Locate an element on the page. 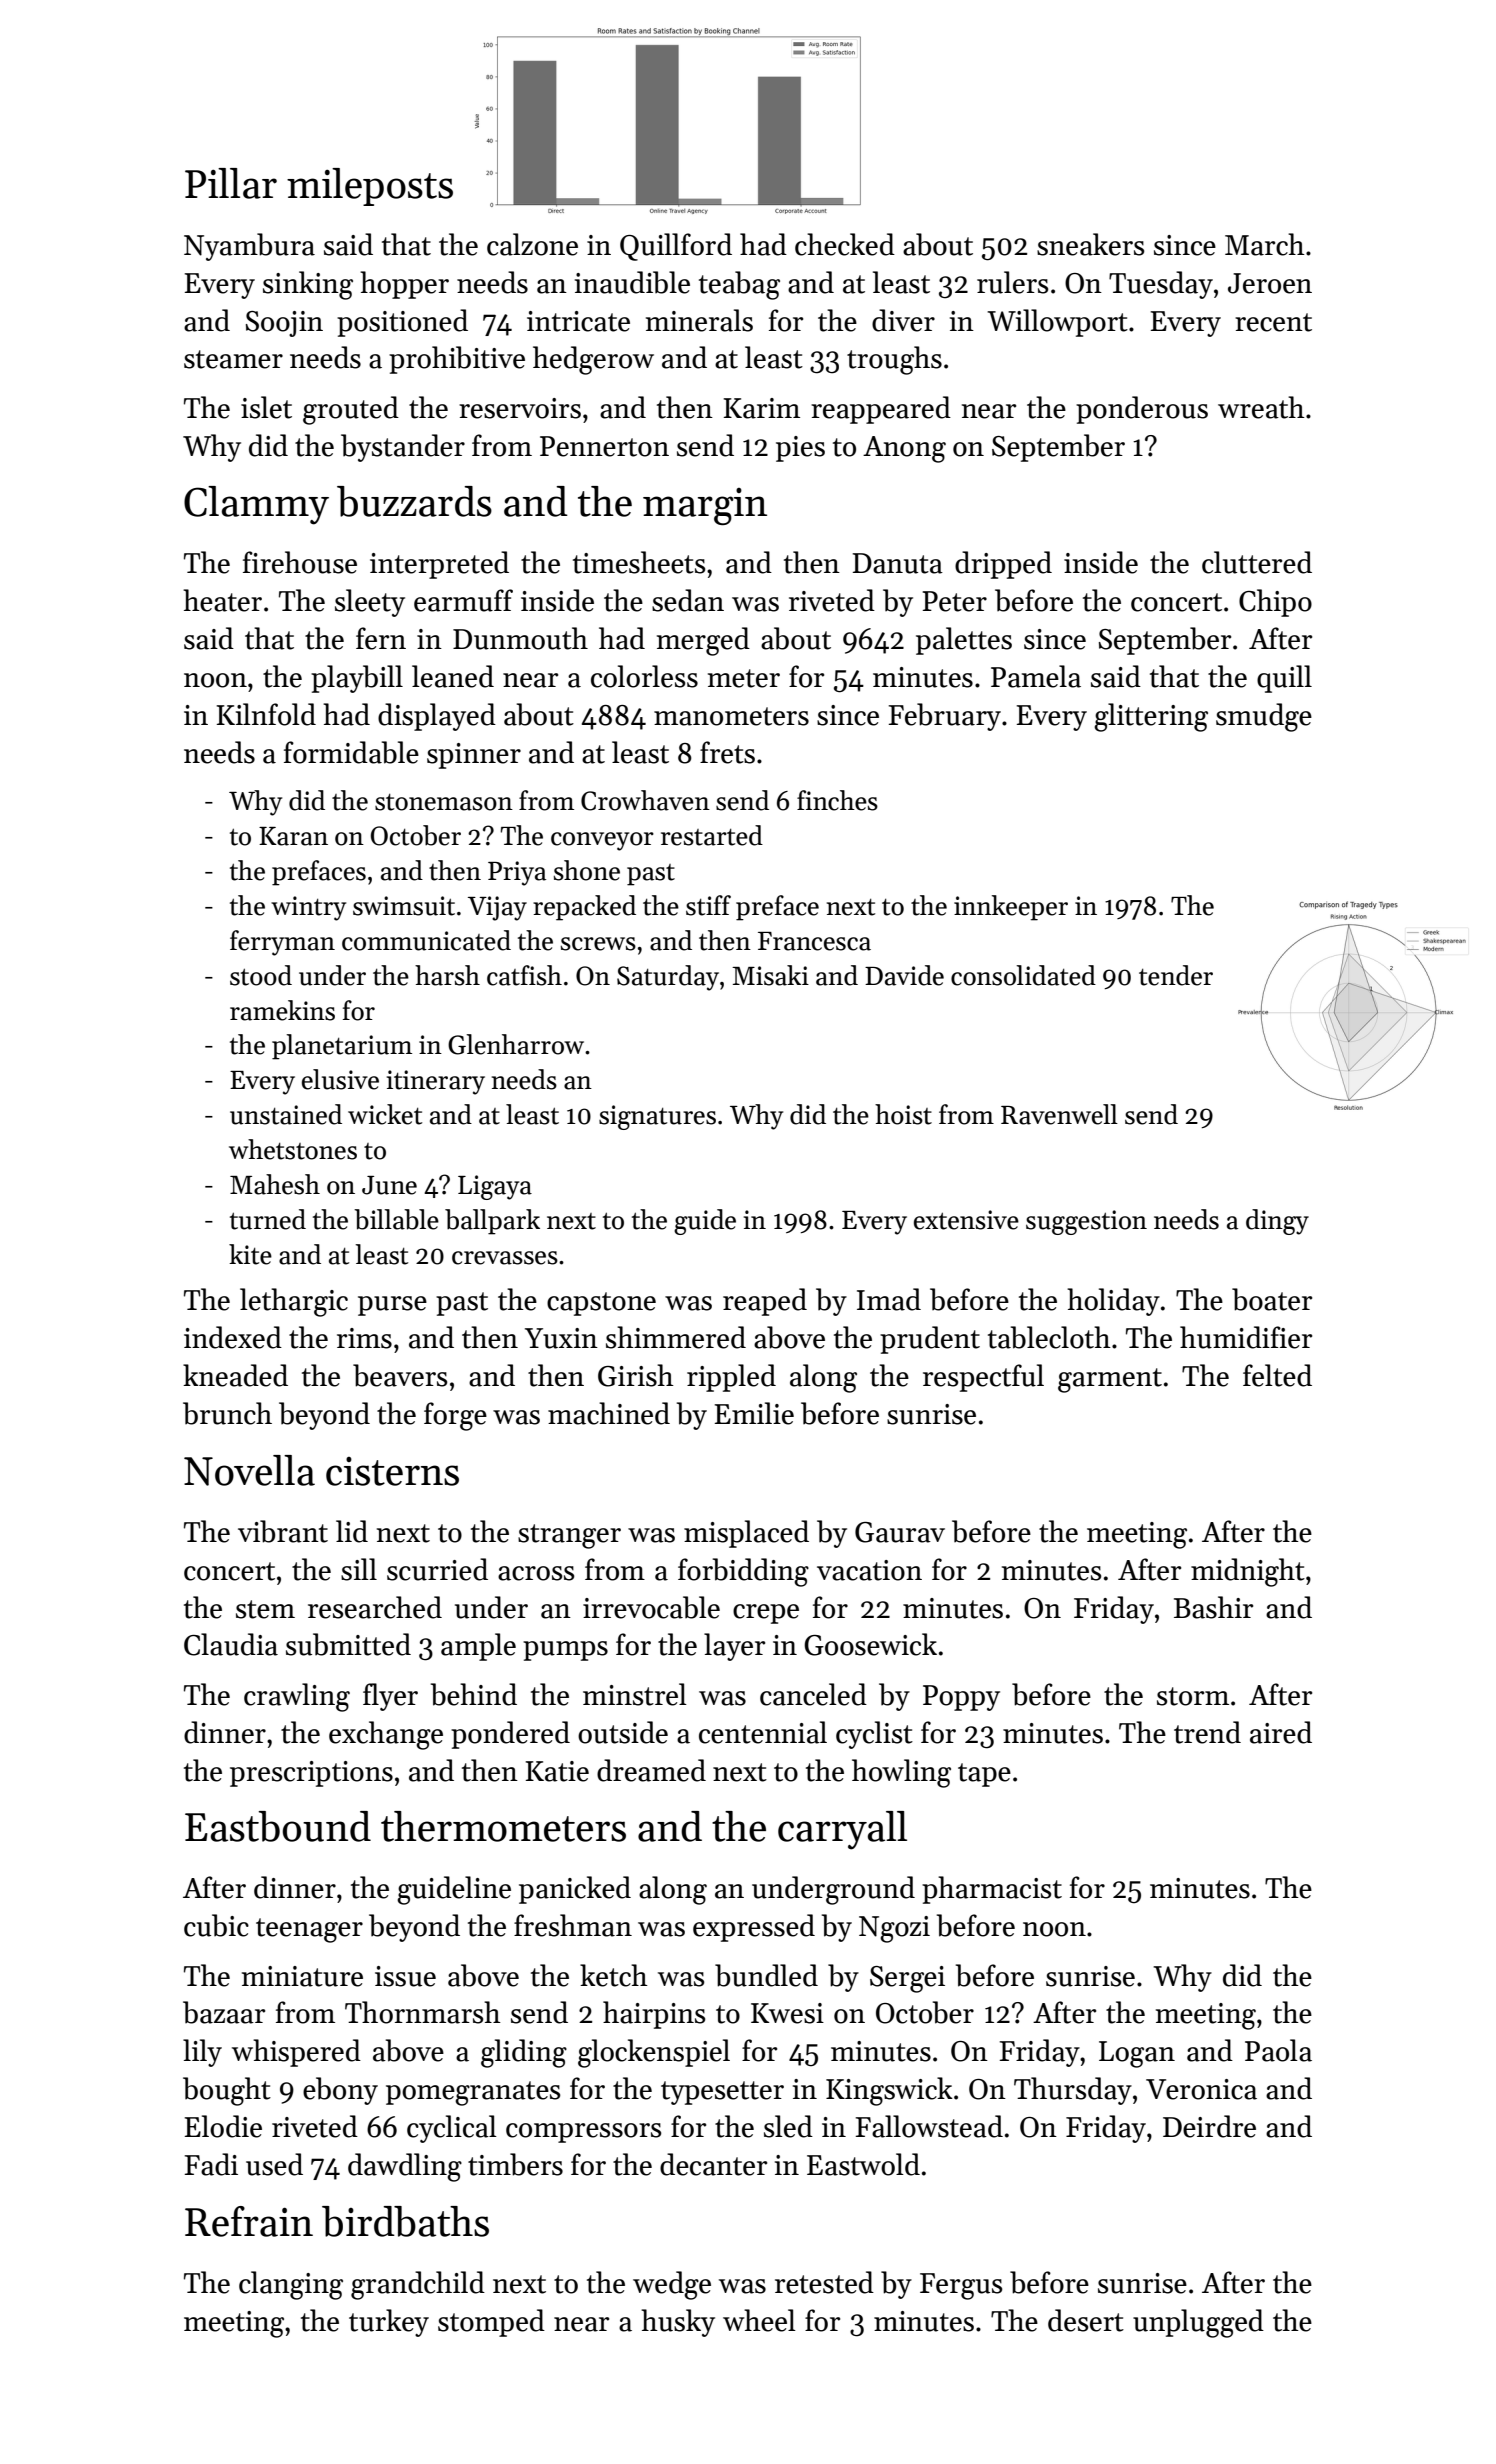  Davide is located at coordinates (904, 975).
